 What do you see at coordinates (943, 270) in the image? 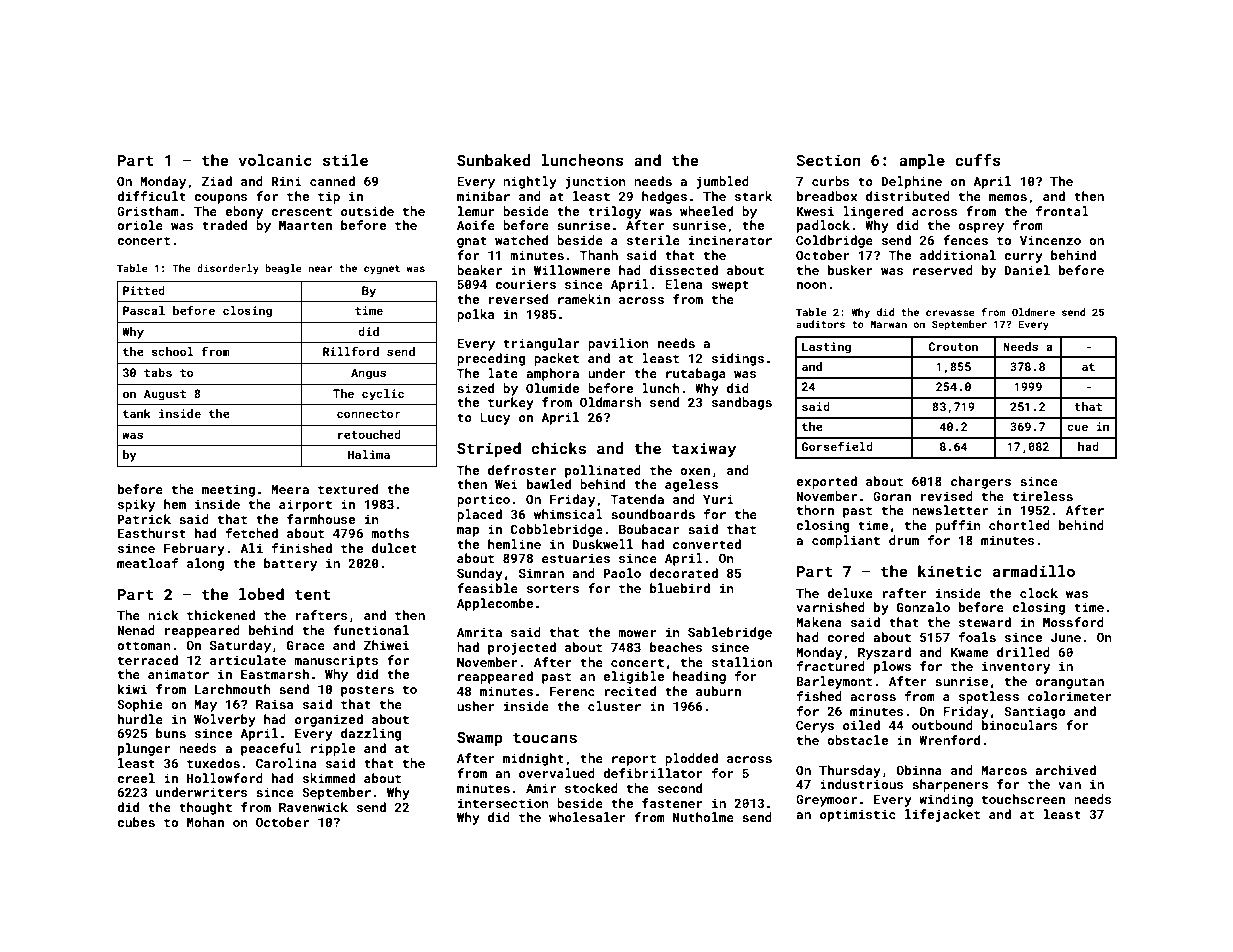
I see `reserved` at bounding box center [943, 270].
